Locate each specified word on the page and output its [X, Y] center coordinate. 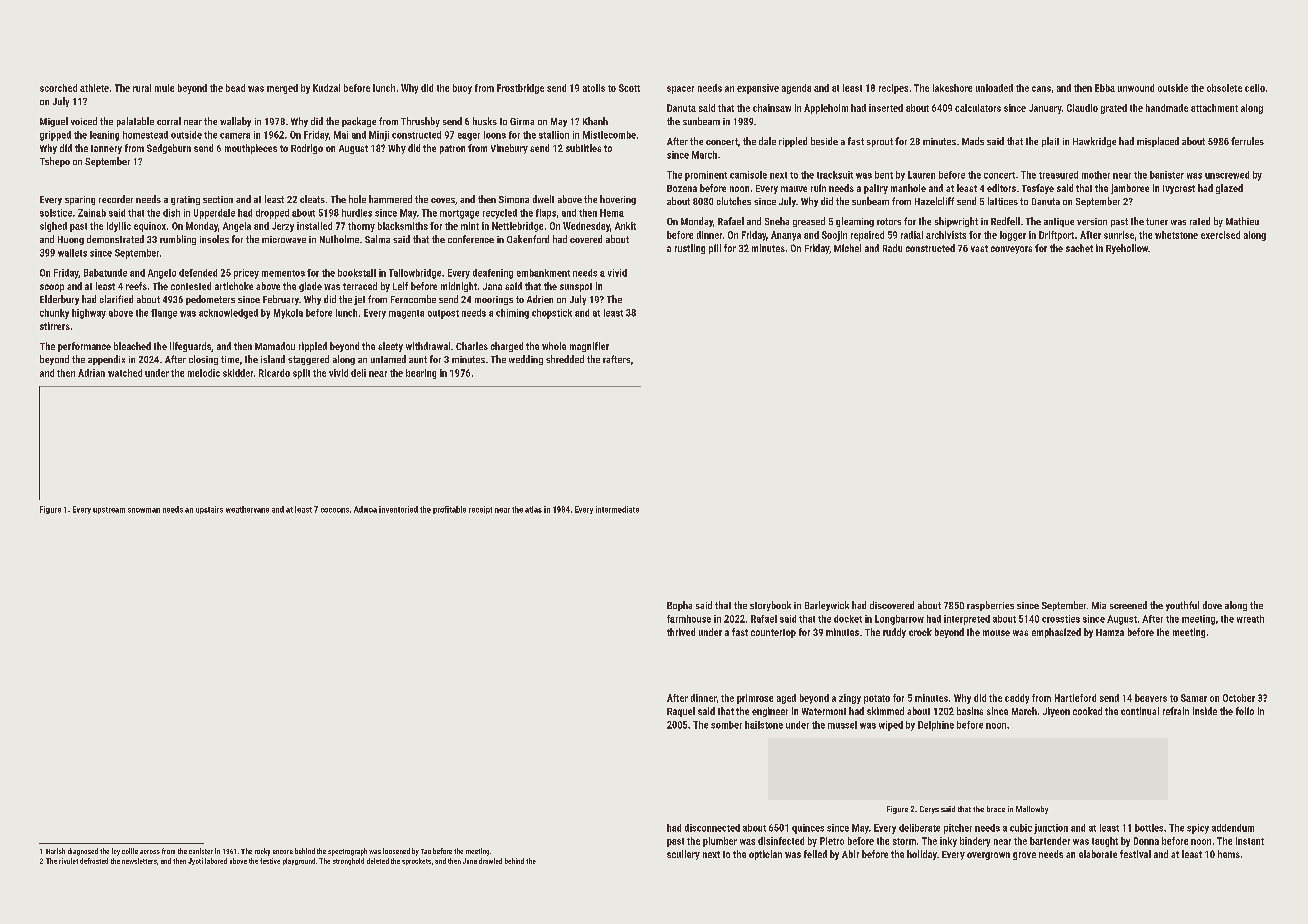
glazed [1229, 189]
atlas [533, 509]
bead [235, 88]
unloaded [994, 88]
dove [1212, 605]
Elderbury [59, 300]
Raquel [681, 712]
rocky [262, 852]
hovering [618, 200]
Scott [629, 88]
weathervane [247, 509]
